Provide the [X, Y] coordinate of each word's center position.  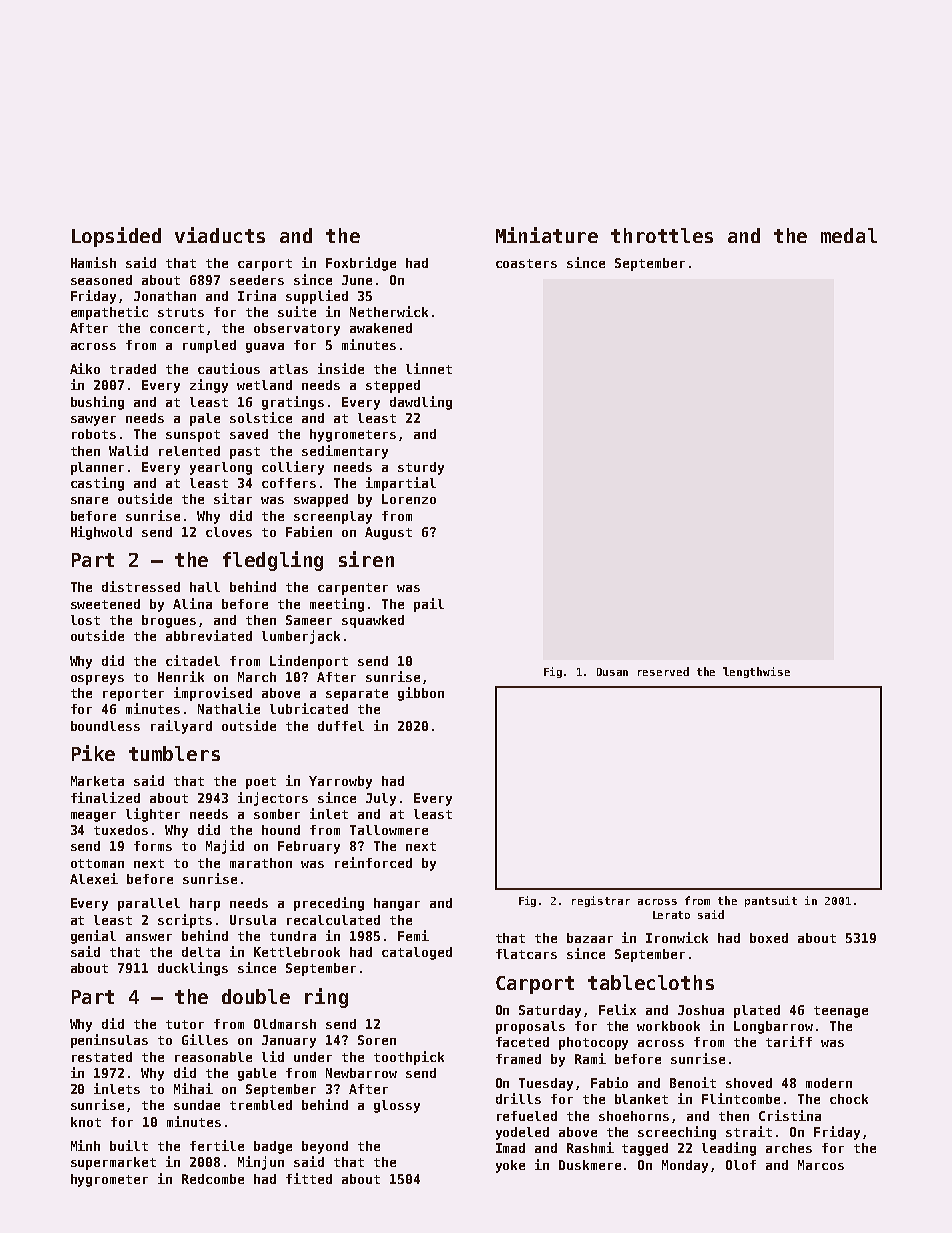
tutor [185, 1024]
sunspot [193, 436]
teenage [841, 1012]
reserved [663, 671]
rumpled [209, 346]
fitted [309, 1178]
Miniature [547, 235]
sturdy [421, 468]
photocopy [593, 1043]
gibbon [421, 694]
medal [849, 235]
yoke [510, 1166]
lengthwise [756, 672]
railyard [181, 727]
